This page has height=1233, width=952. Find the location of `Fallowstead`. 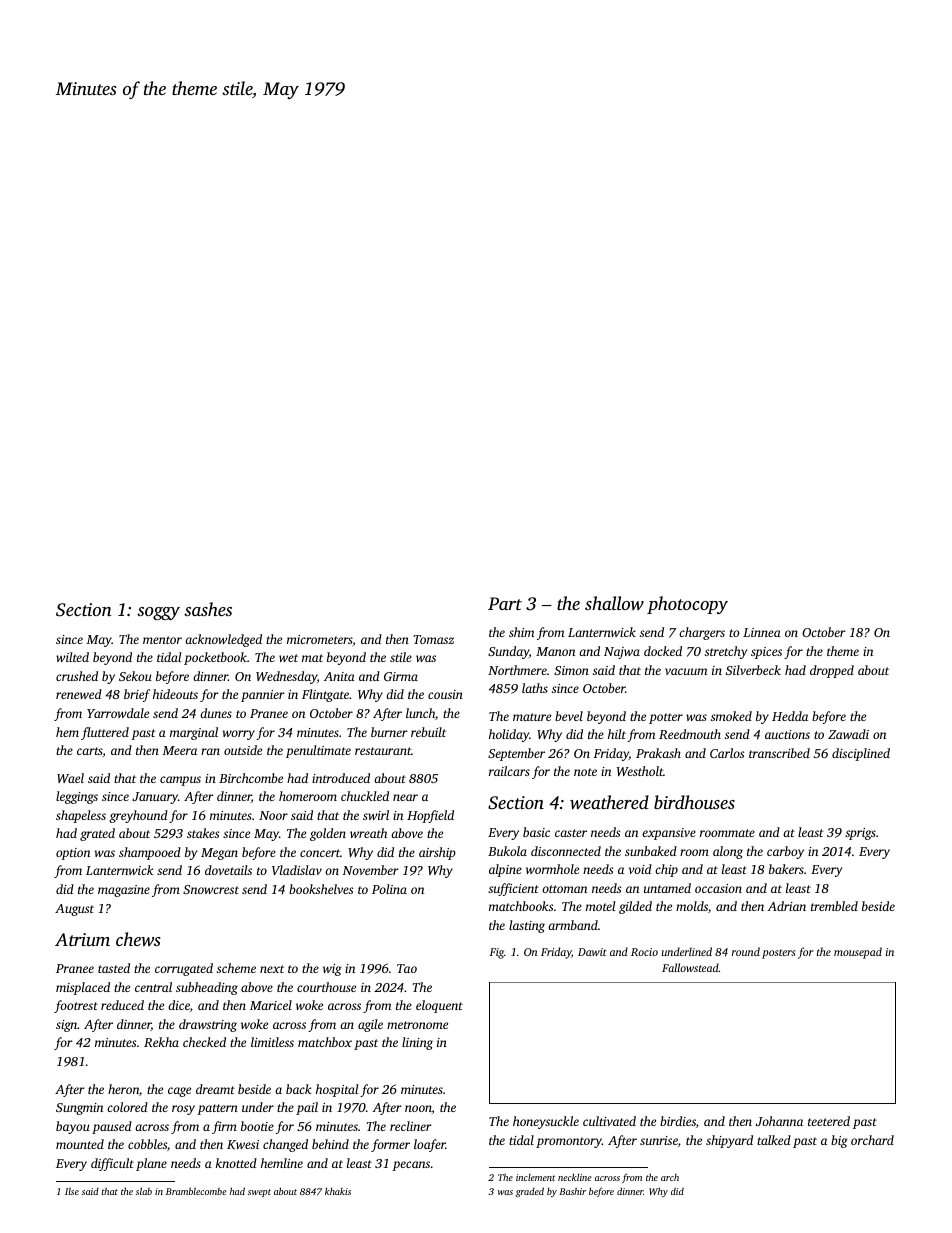

Fallowstead is located at coordinates (690, 967).
